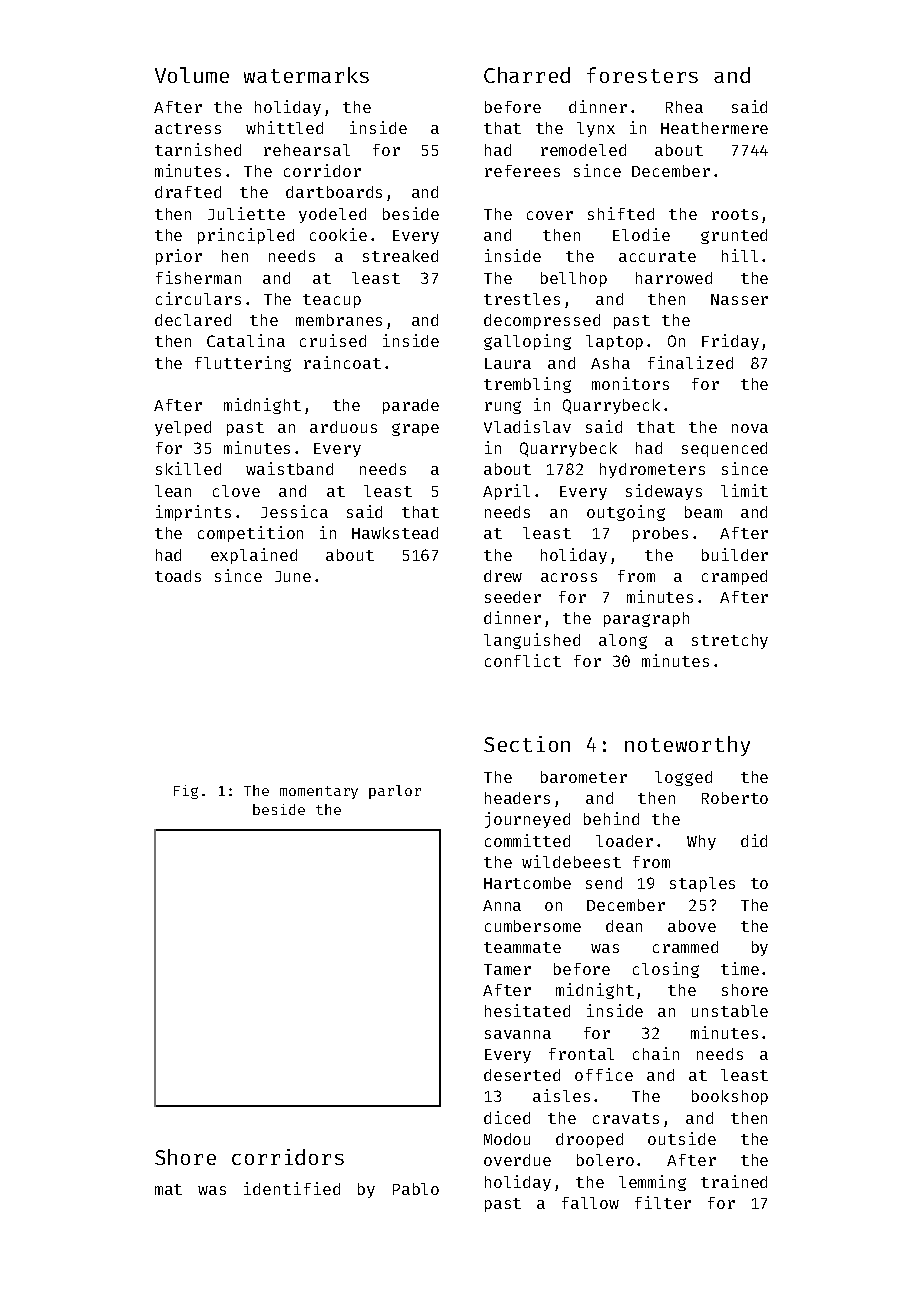 The width and height of the screenshot is (924, 1311). Describe the element at coordinates (307, 150) in the screenshot. I see `rehearsal` at that location.
